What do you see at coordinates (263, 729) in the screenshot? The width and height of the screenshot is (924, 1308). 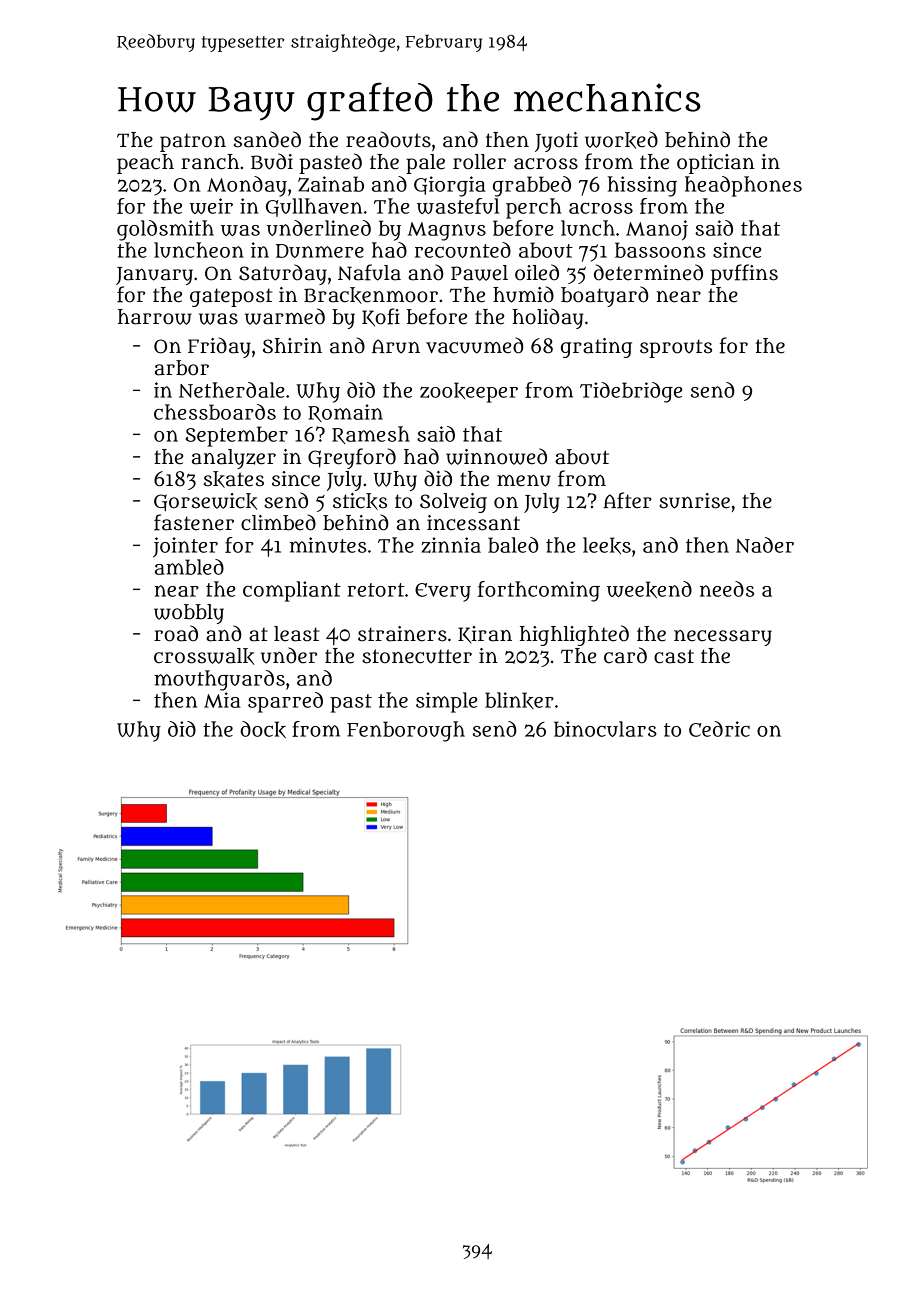 I see `dock` at bounding box center [263, 729].
